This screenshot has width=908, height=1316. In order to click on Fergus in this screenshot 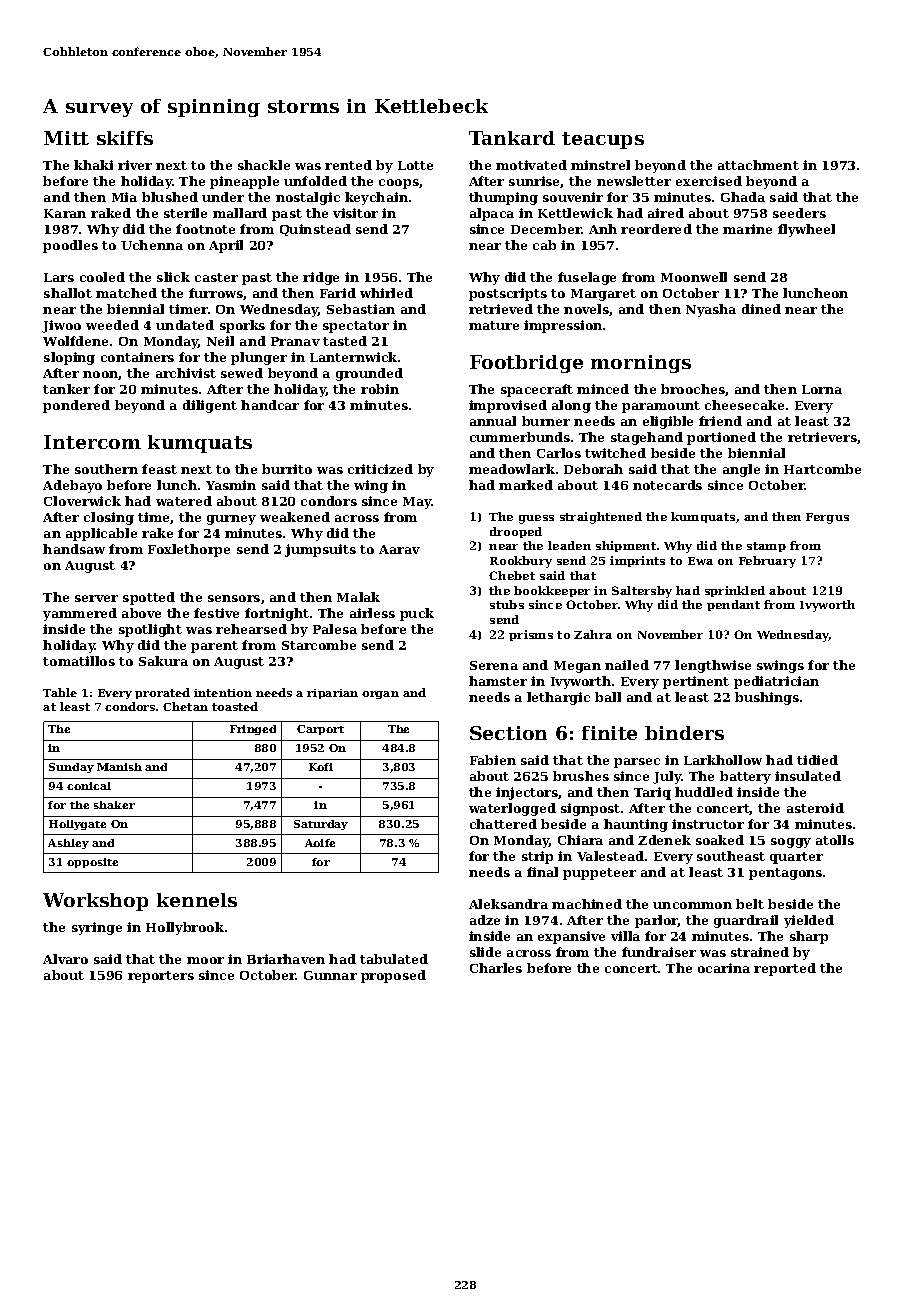, I will do `click(827, 518)`.
